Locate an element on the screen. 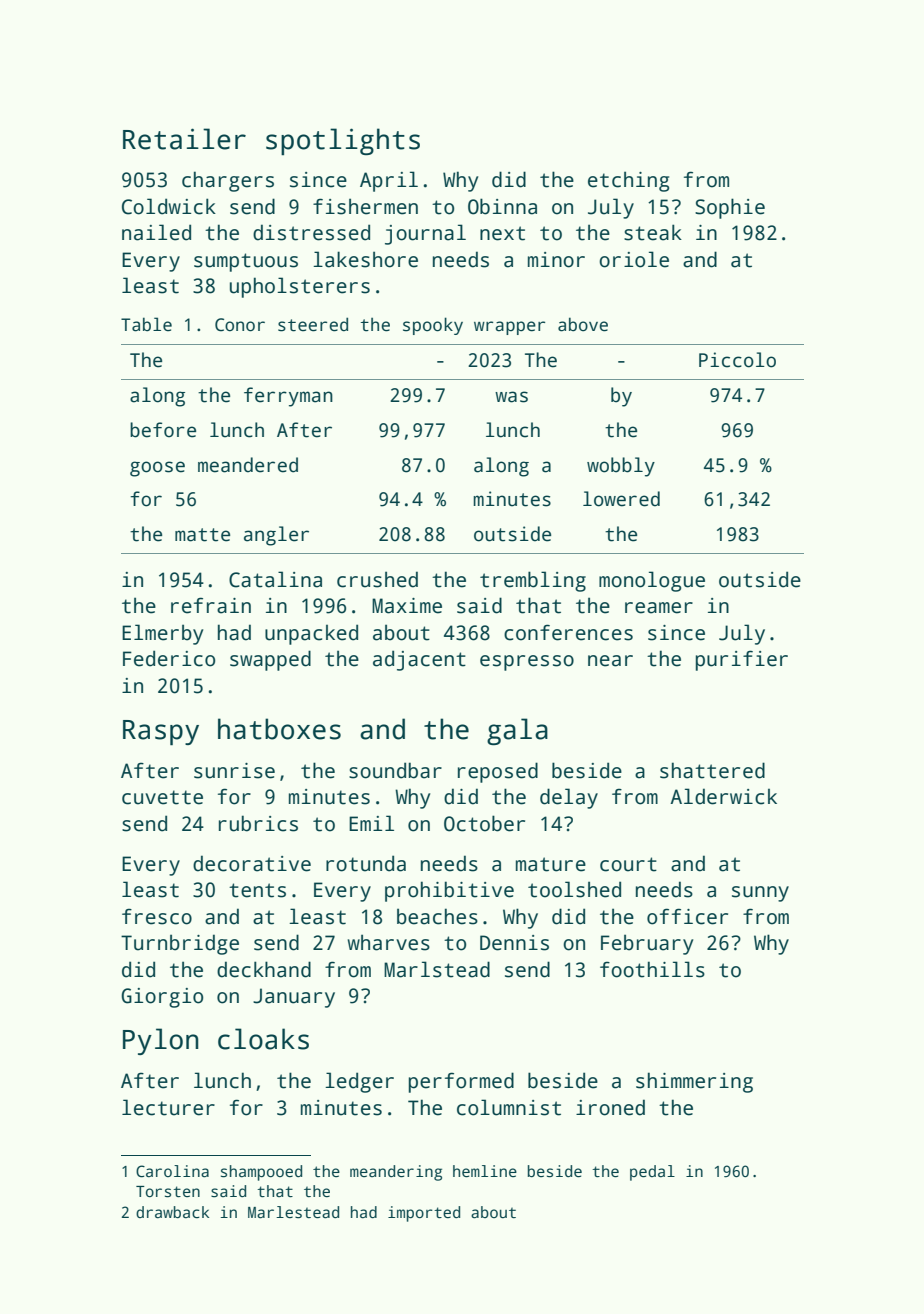  Pylon is located at coordinates (161, 1041).
